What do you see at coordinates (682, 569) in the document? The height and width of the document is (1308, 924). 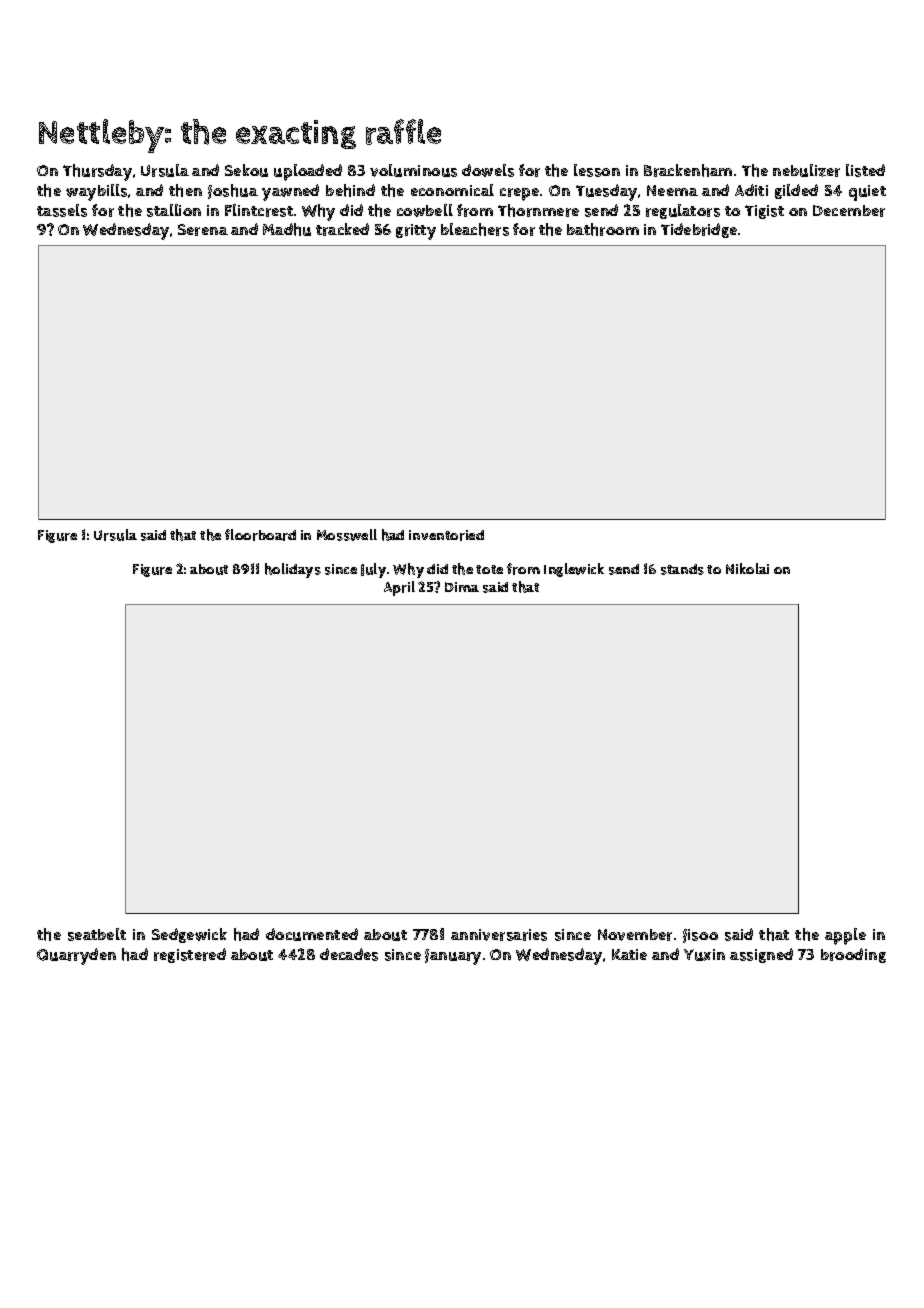 I see `stands` at bounding box center [682, 569].
